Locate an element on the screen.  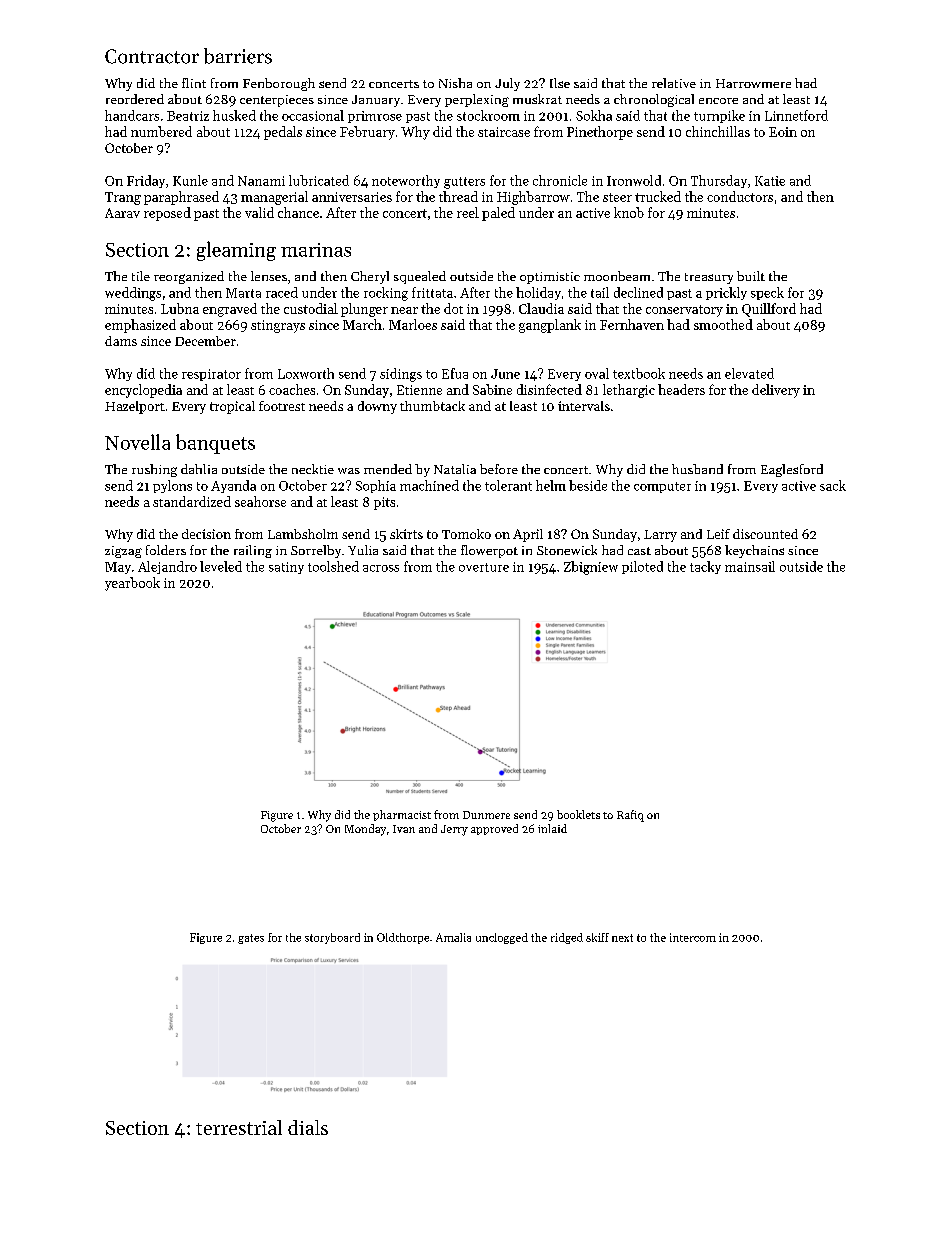
Amalia is located at coordinates (453, 937).
